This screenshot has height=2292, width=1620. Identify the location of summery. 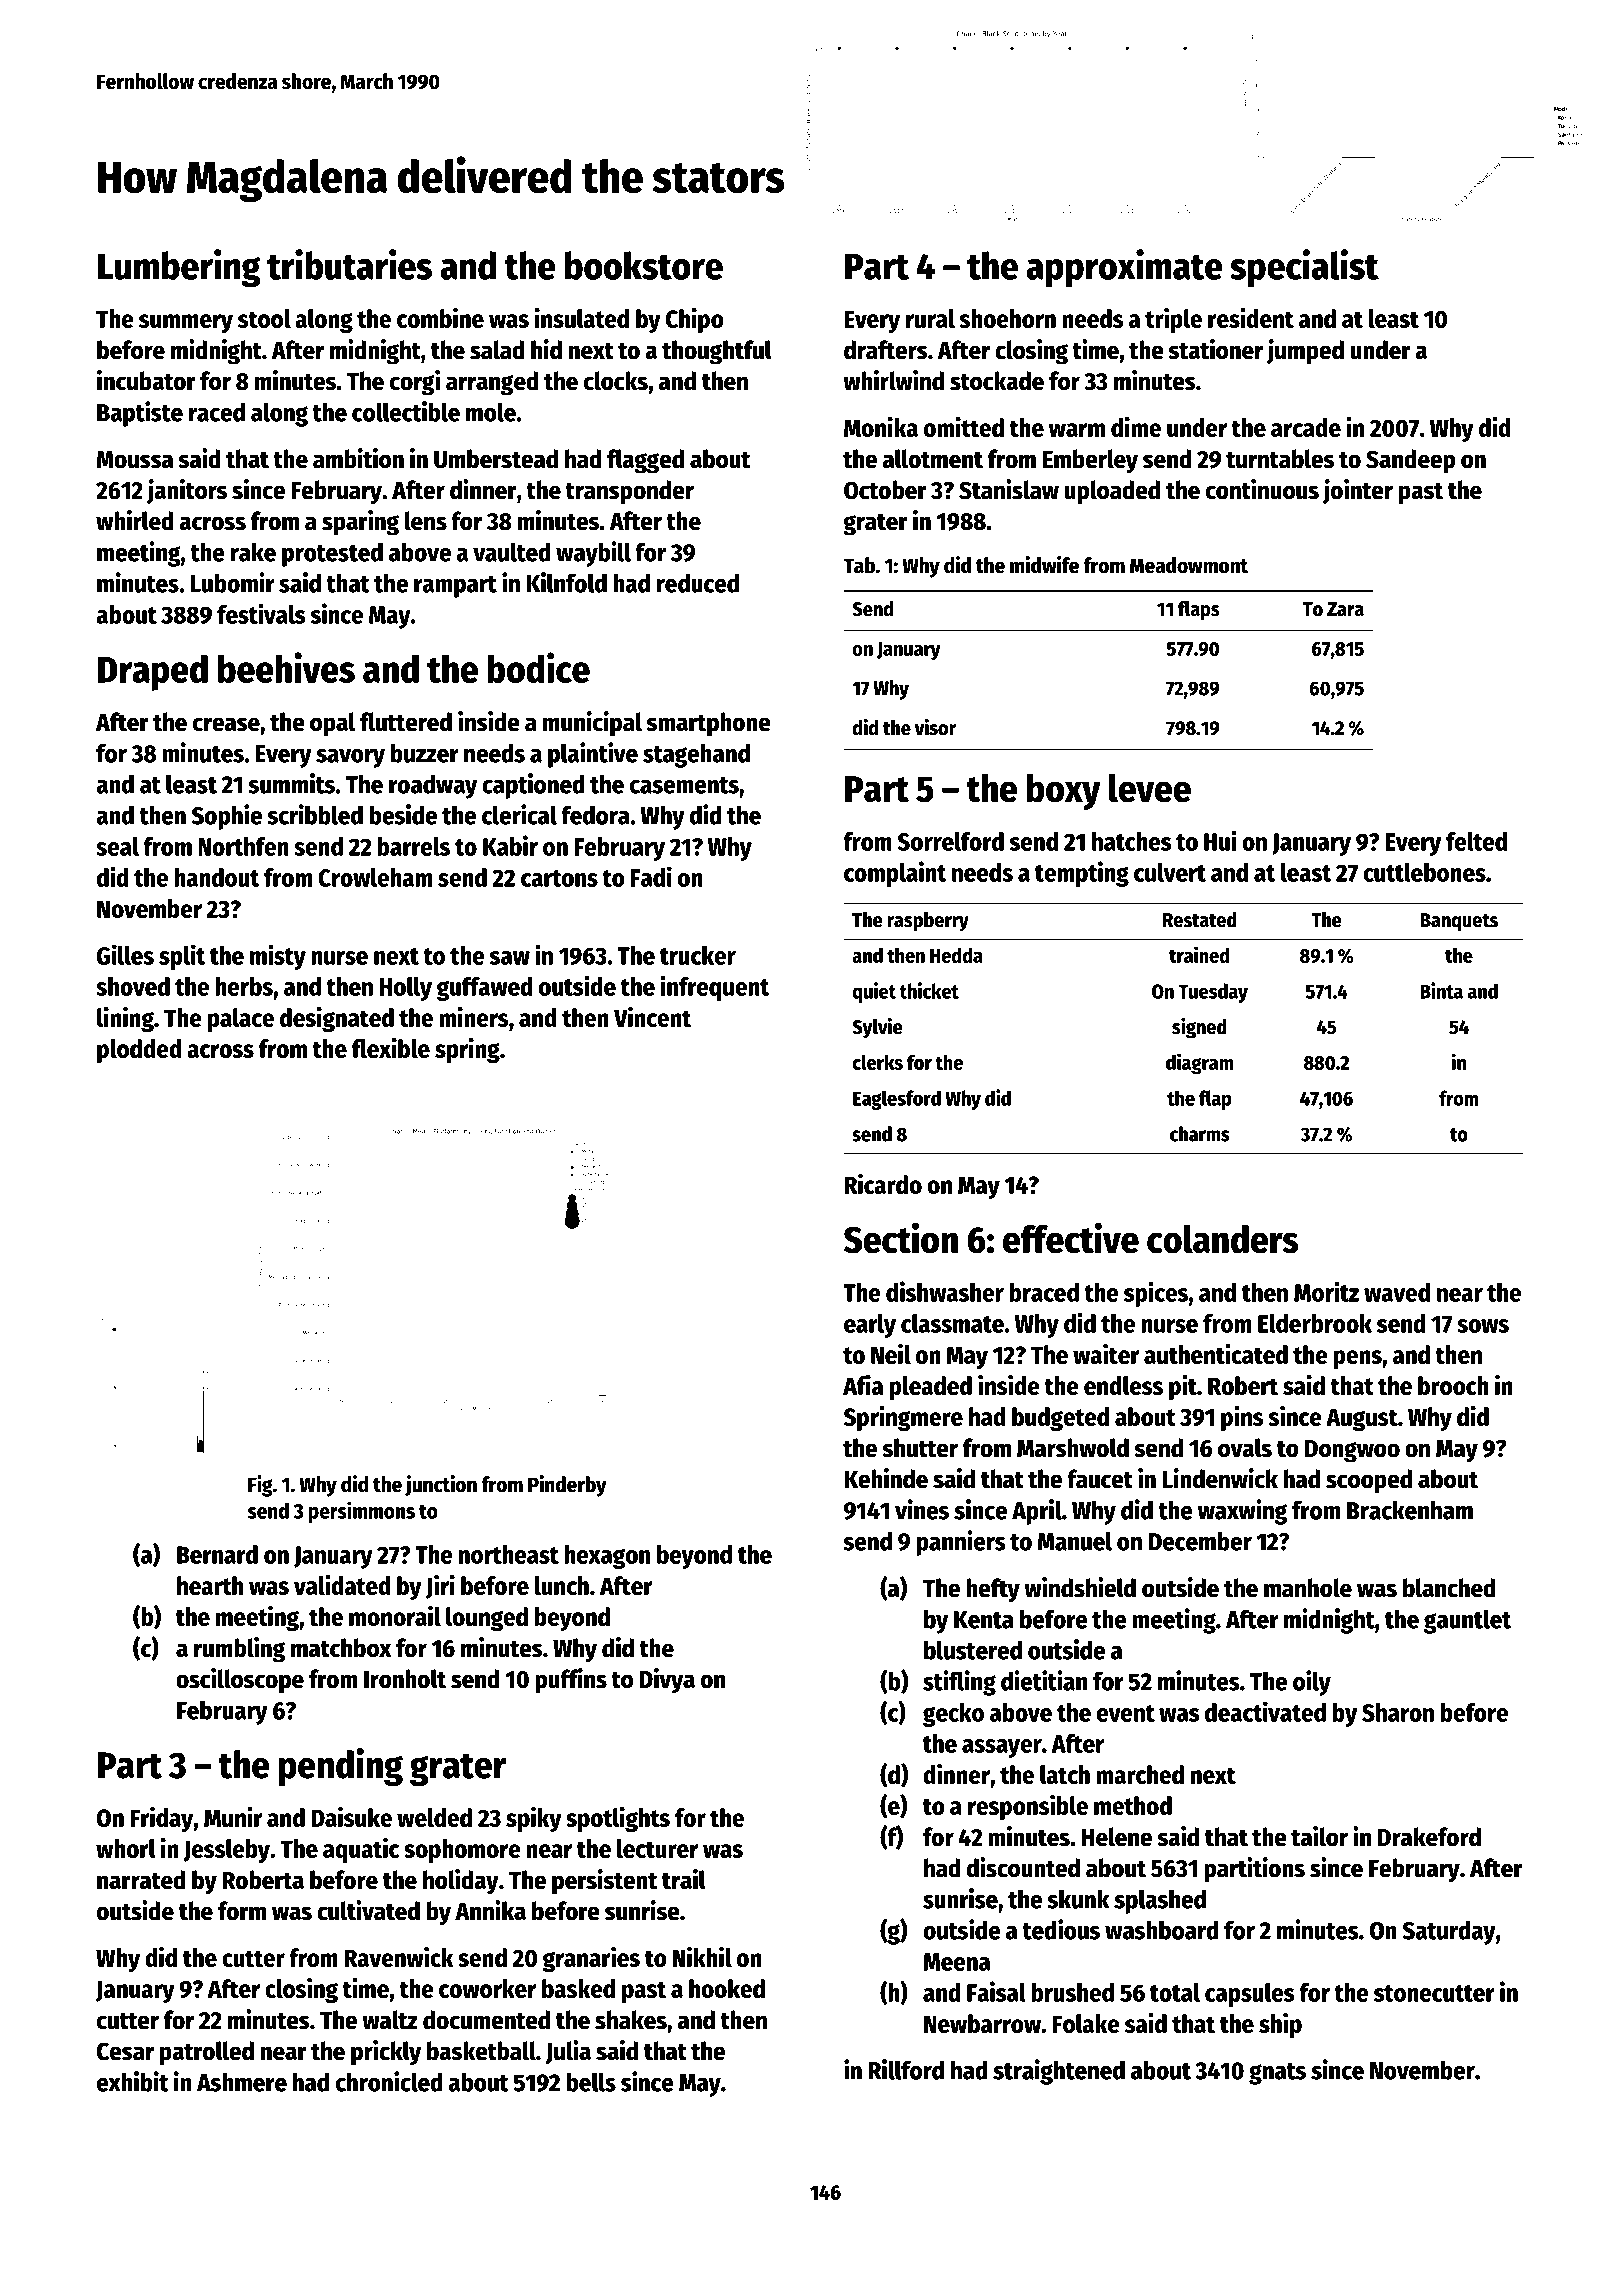
(186, 323).
